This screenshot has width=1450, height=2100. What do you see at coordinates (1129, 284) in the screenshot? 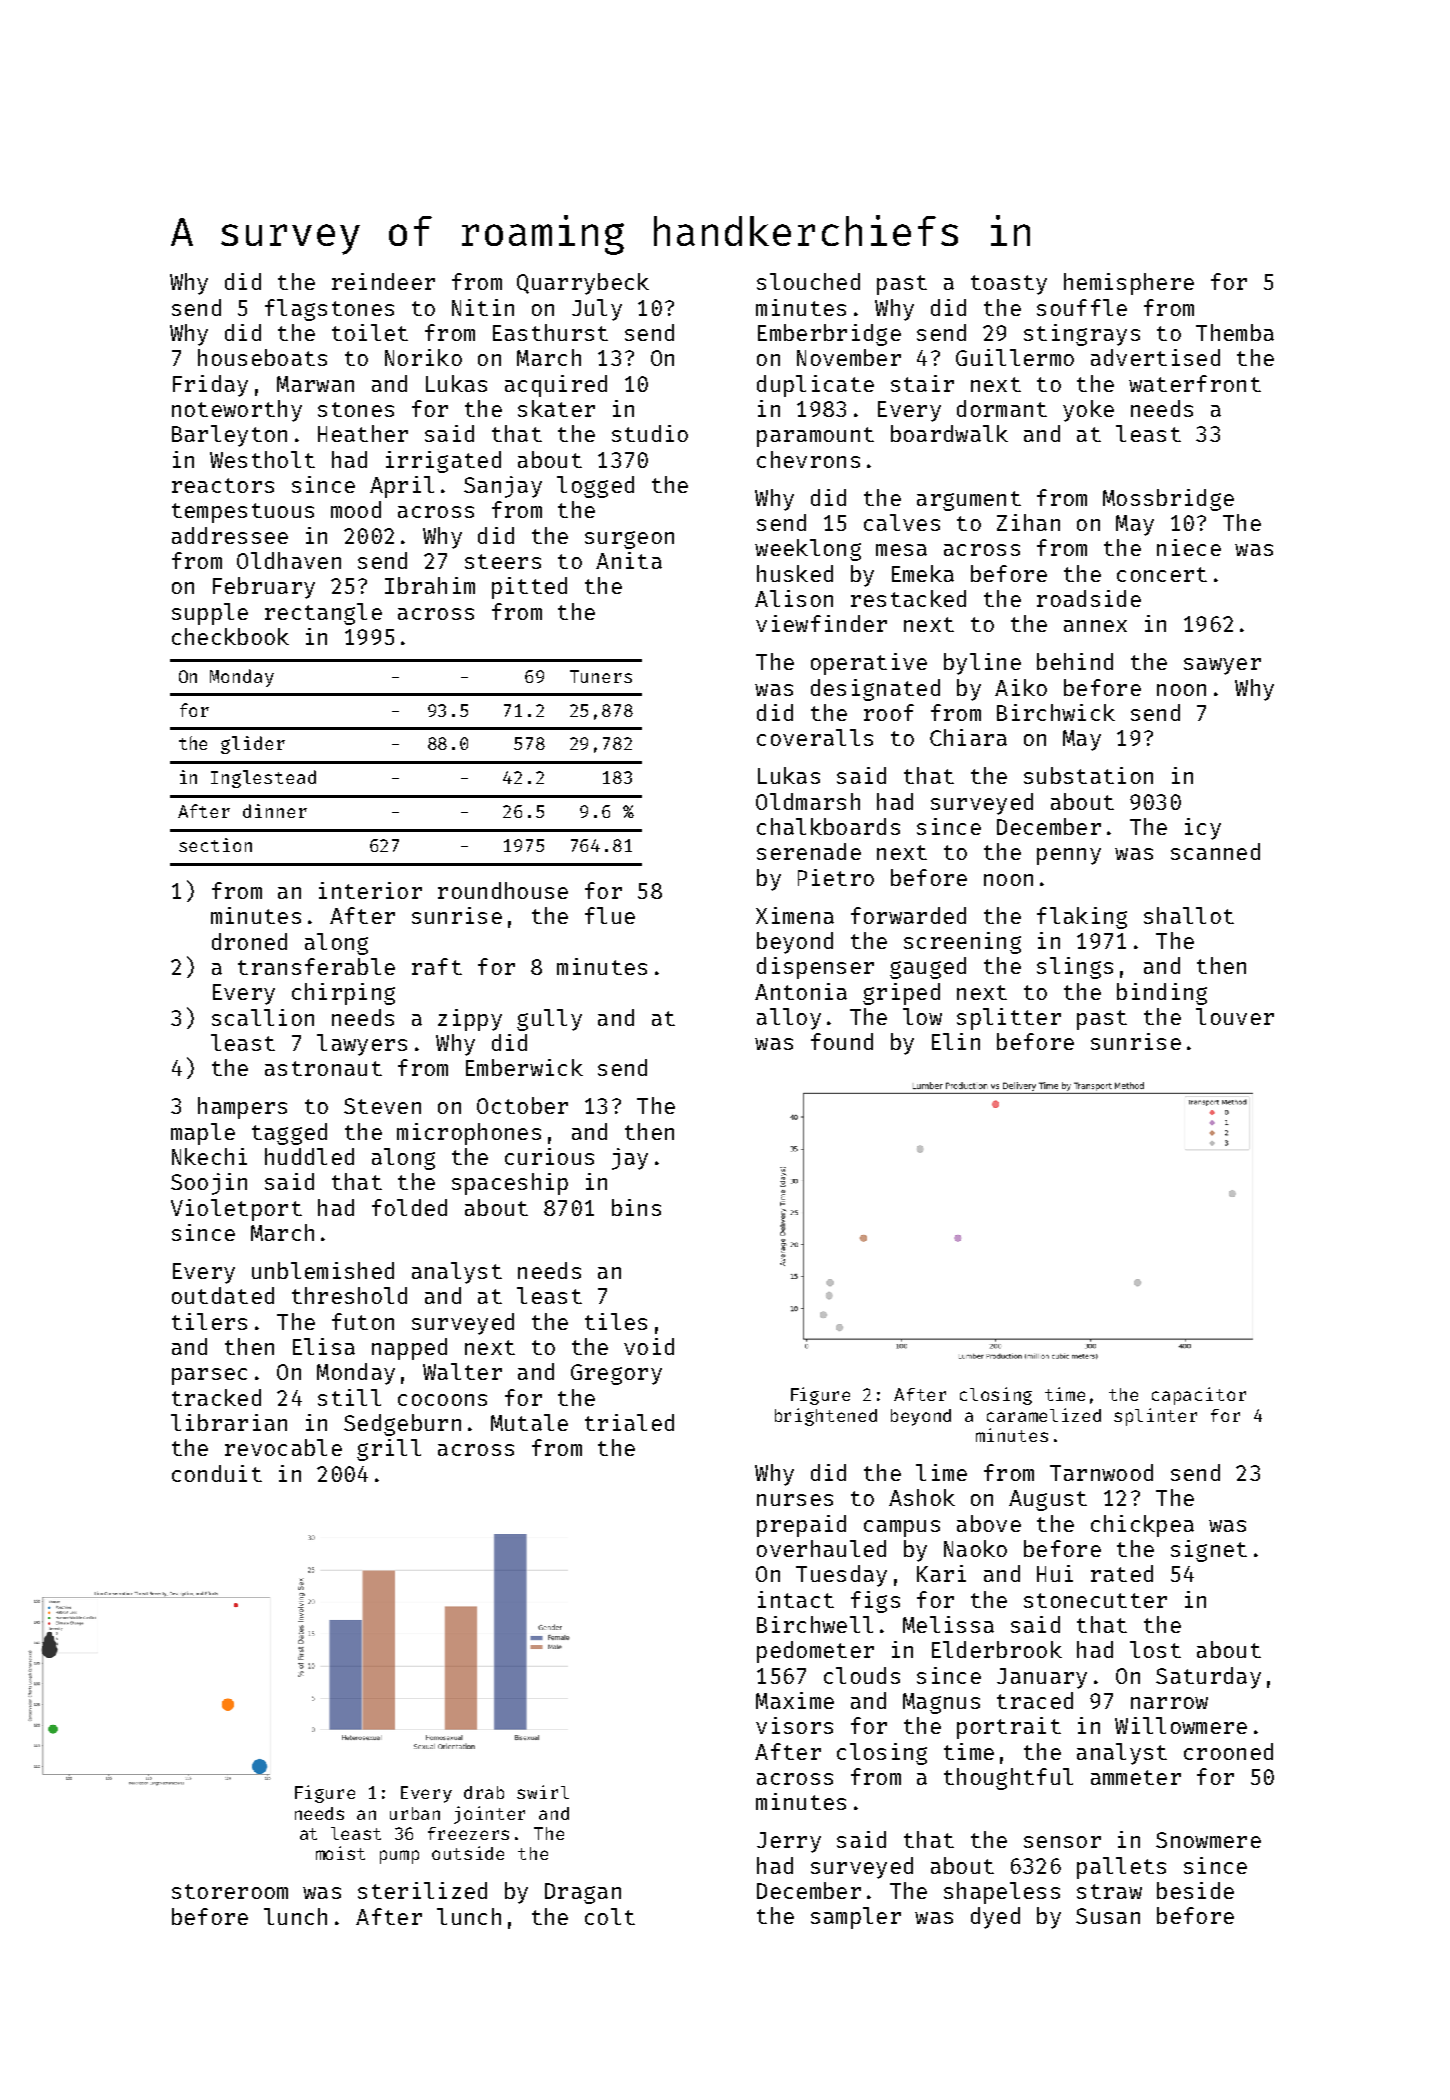
I see `hemisphere` at bounding box center [1129, 284].
